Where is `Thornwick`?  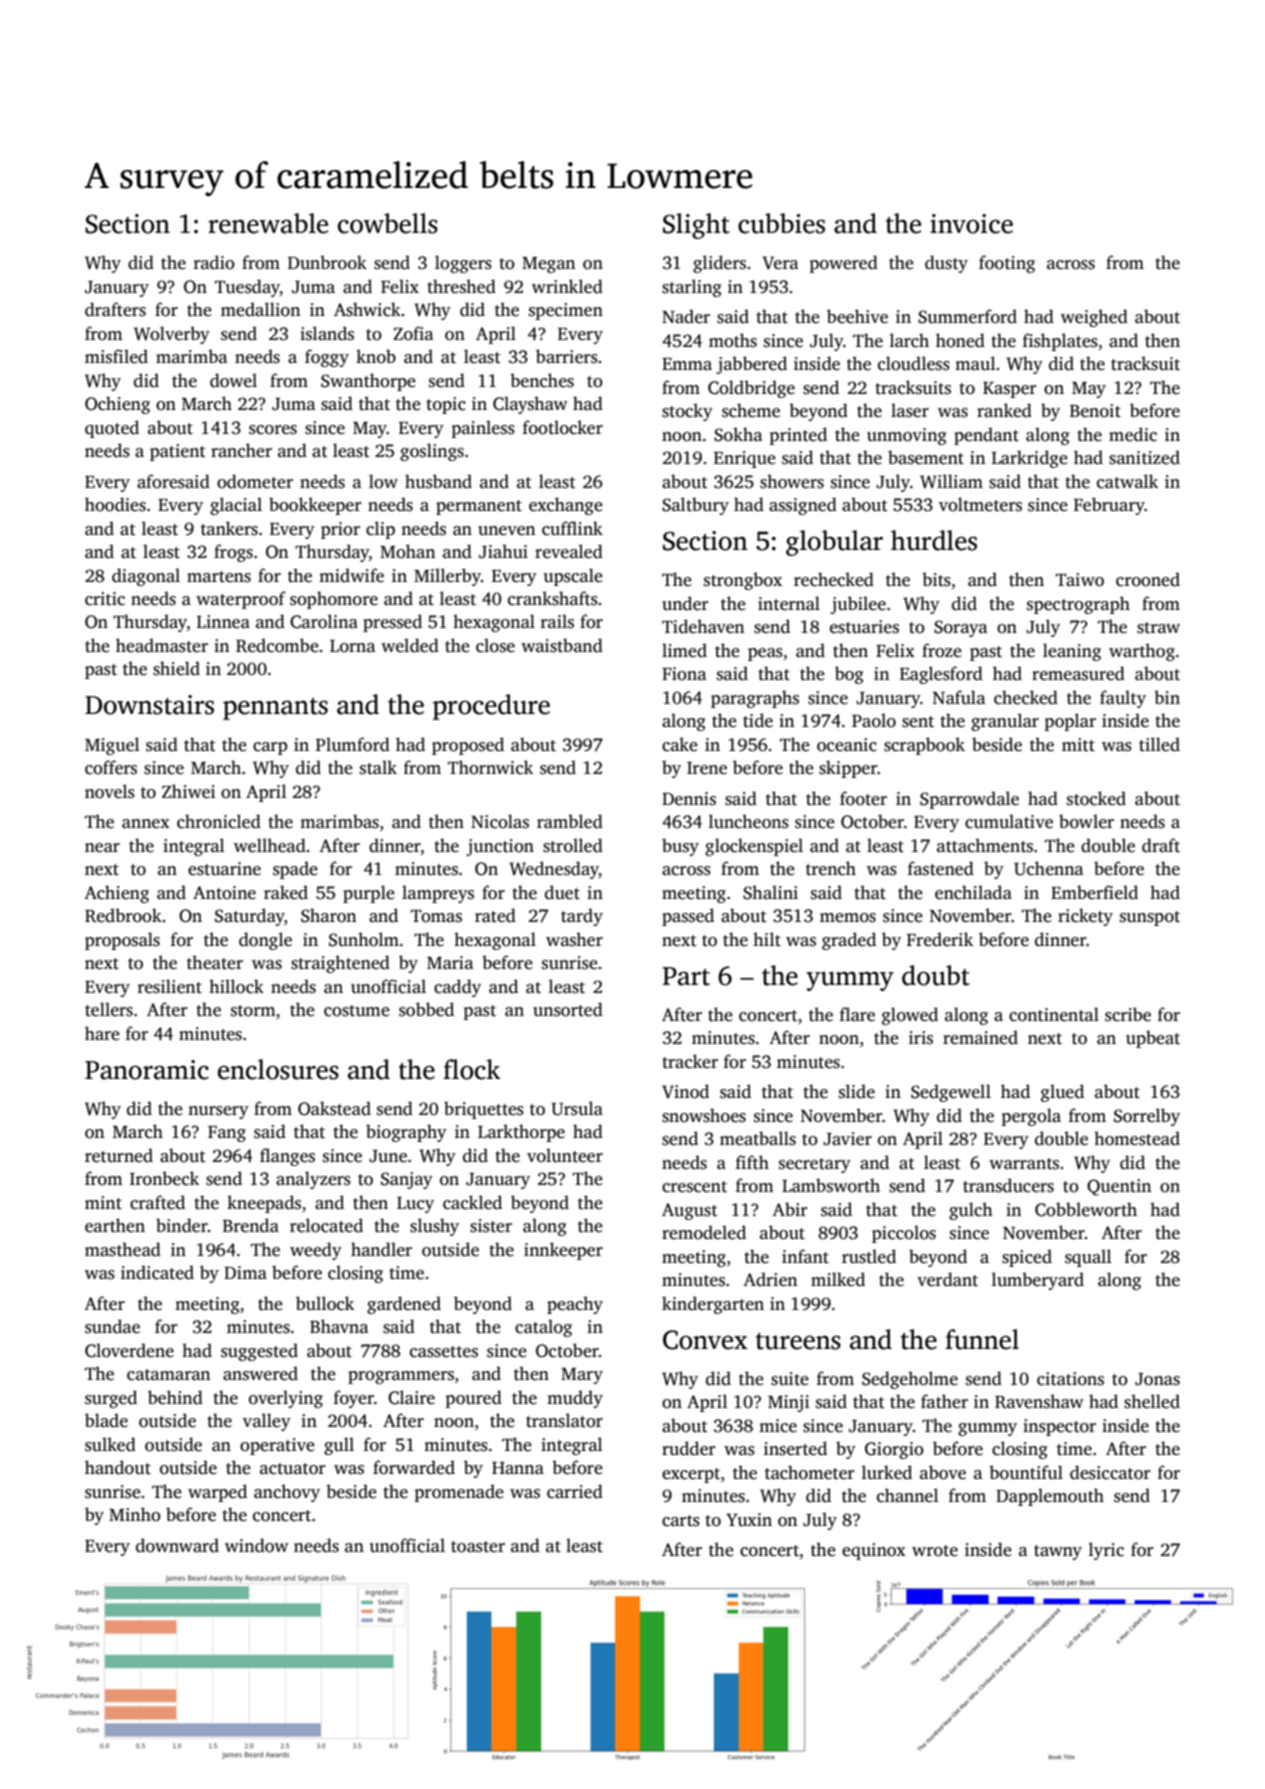 Thornwick is located at coordinates (490, 767).
